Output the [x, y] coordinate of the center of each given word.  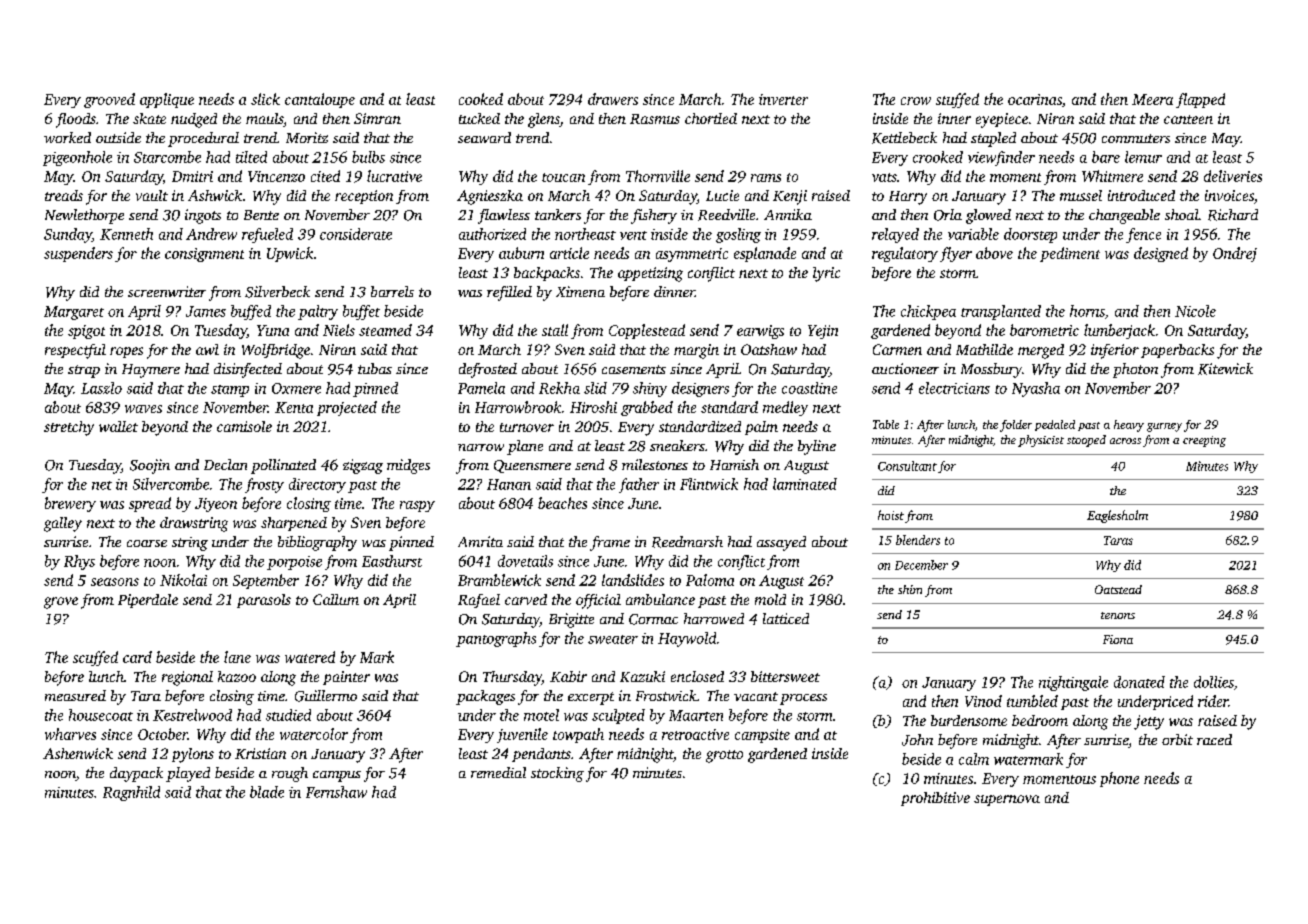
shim [910, 589]
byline [817, 447]
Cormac [653, 619]
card [137, 657]
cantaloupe [320, 100]
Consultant [907, 466]
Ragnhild [131, 793]
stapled [993, 139]
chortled [711, 118]
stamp [230, 391]
